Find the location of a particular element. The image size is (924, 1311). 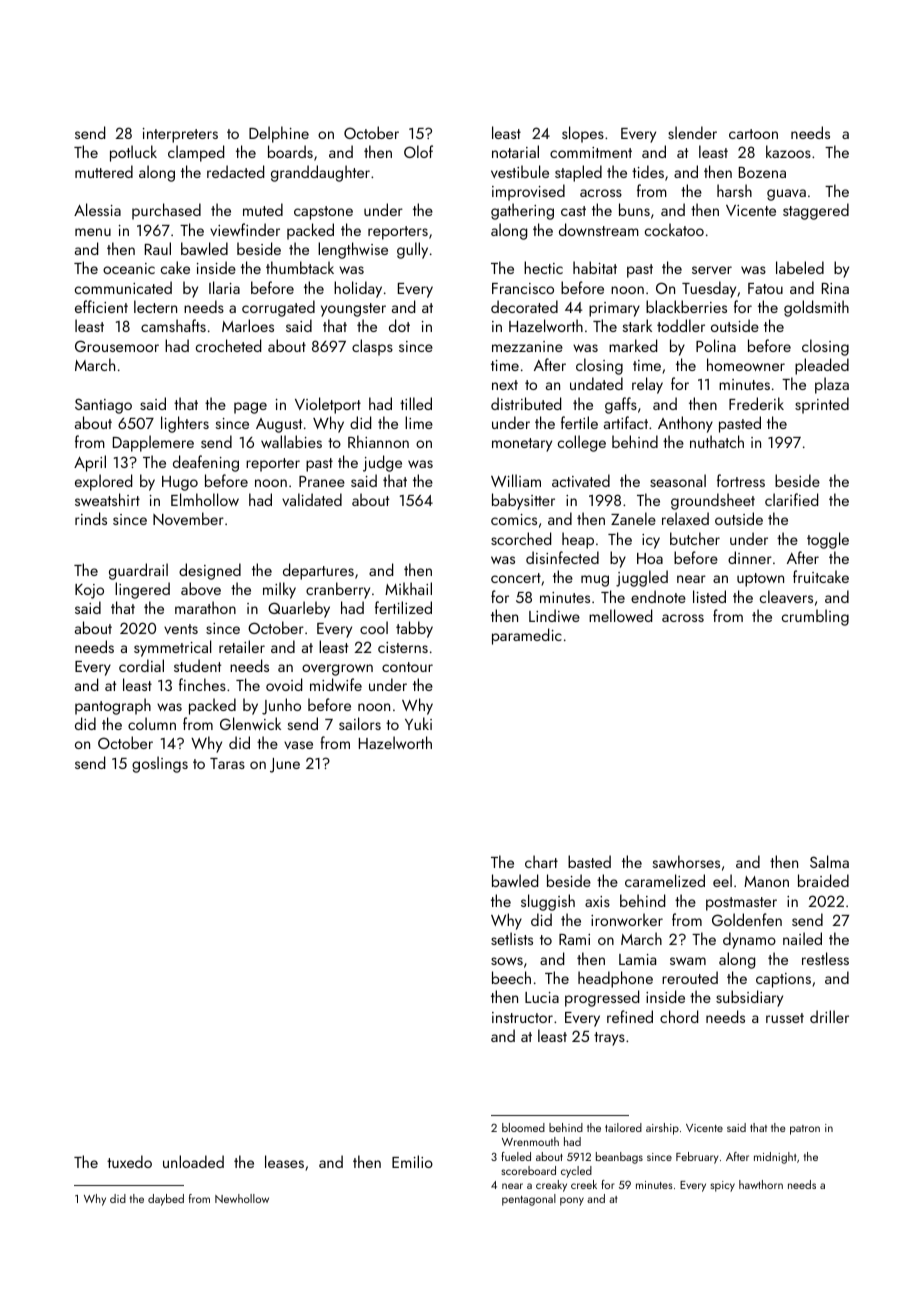

interpreters is located at coordinates (180, 135).
